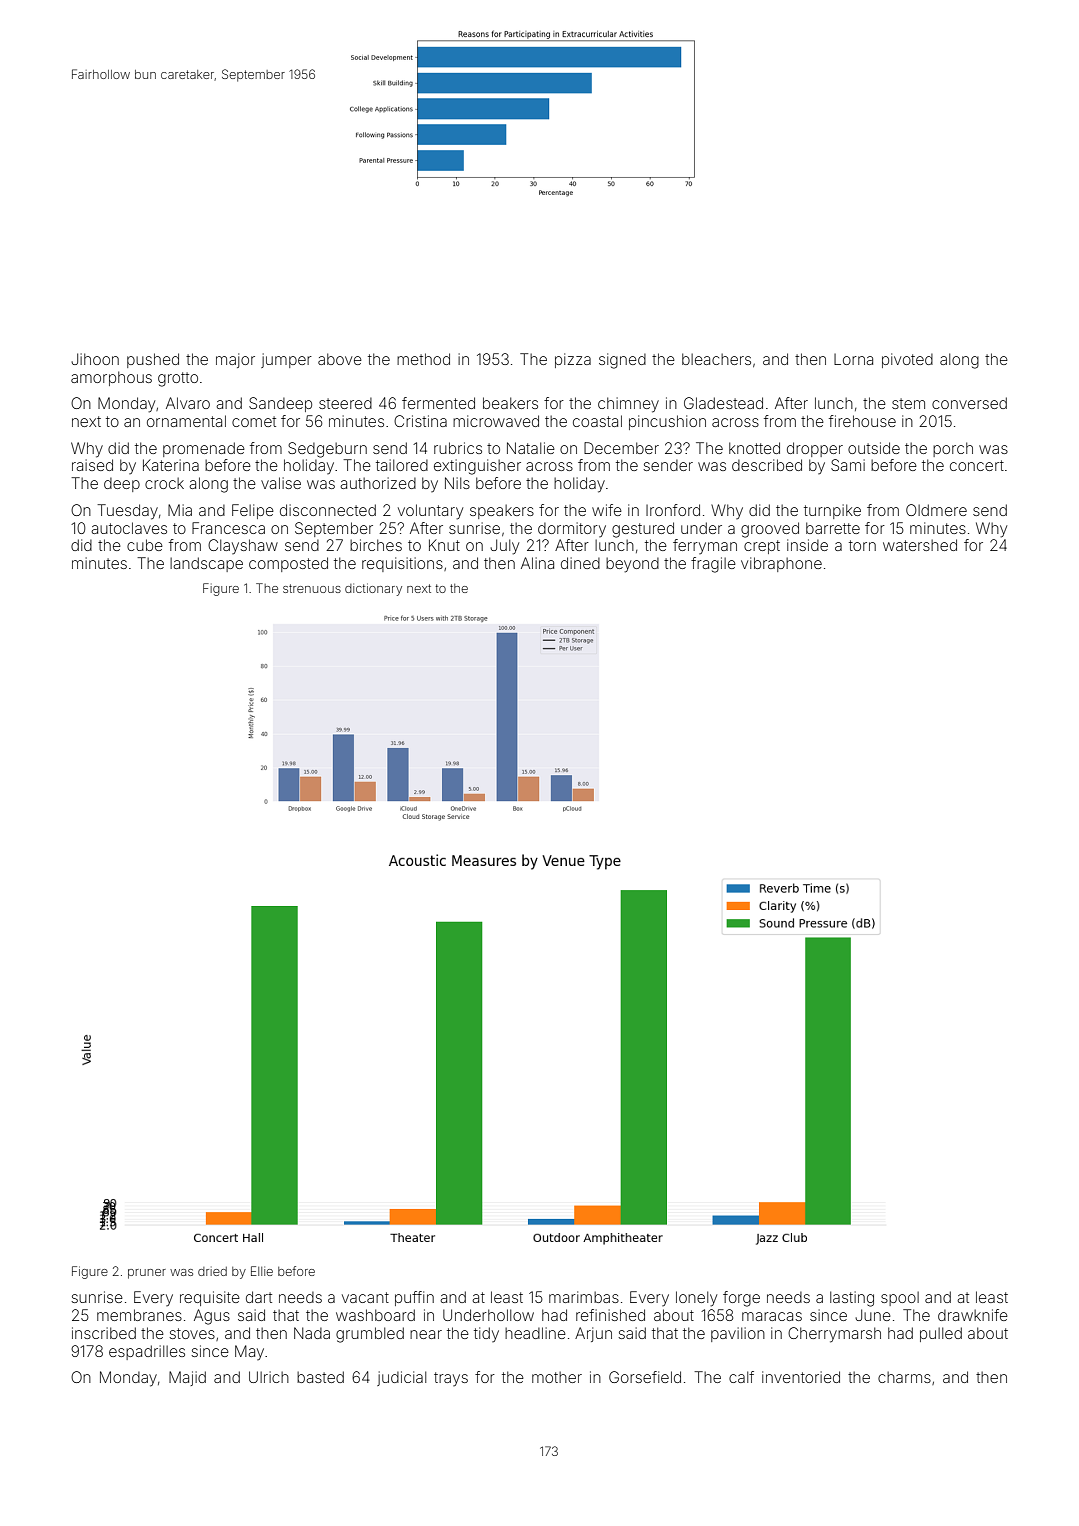 Image resolution: width=1079 pixels, height=1526 pixels. I want to click on Majid, so click(187, 1378).
